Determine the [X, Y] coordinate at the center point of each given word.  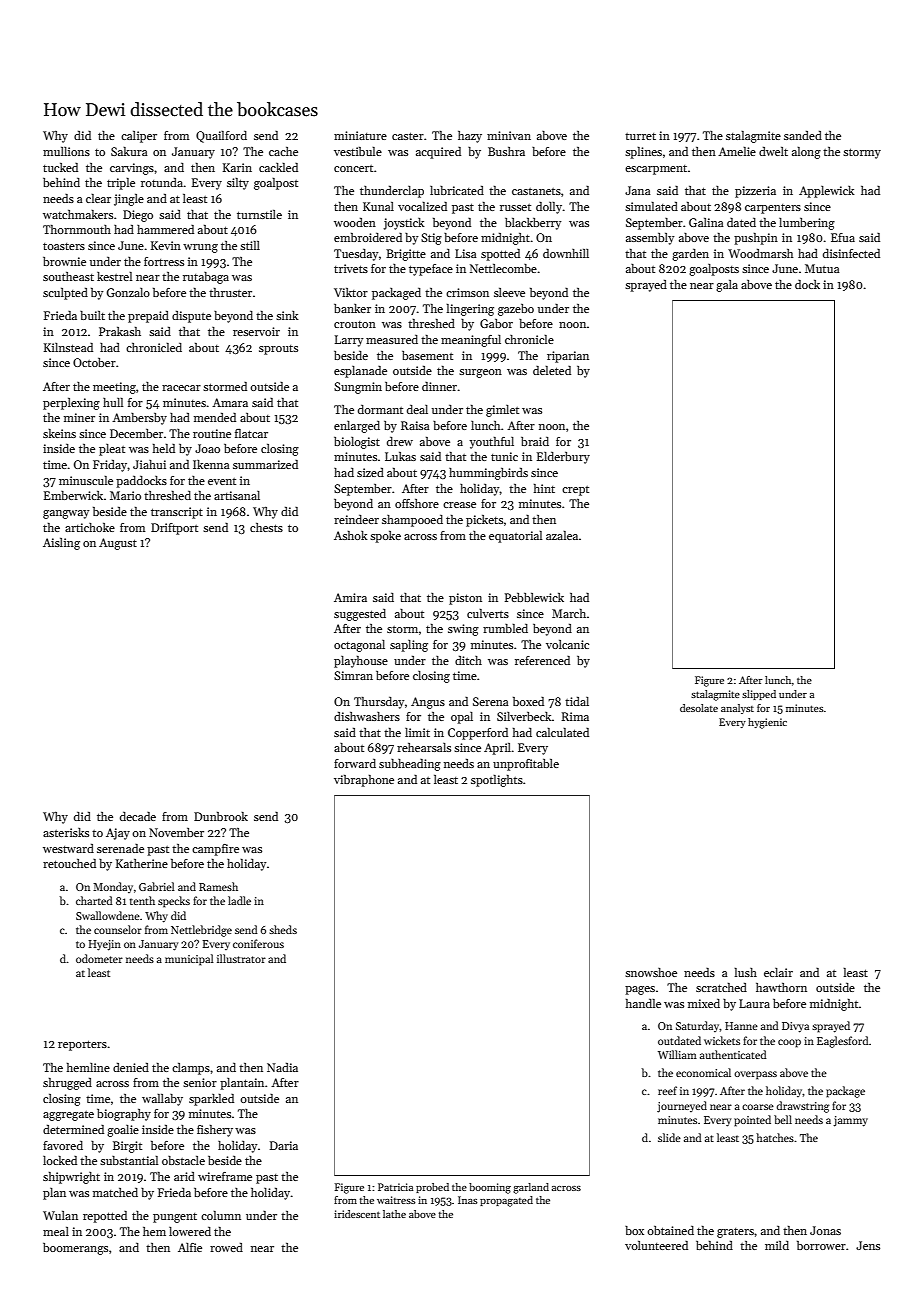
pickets [484, 521]
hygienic [767, 723]
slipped [759, 695]
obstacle [183, 1160]
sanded [803, 135]
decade [138, 816]
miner [79, 417]
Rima [575, 716]
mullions [66, 151]
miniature [360, 135]
